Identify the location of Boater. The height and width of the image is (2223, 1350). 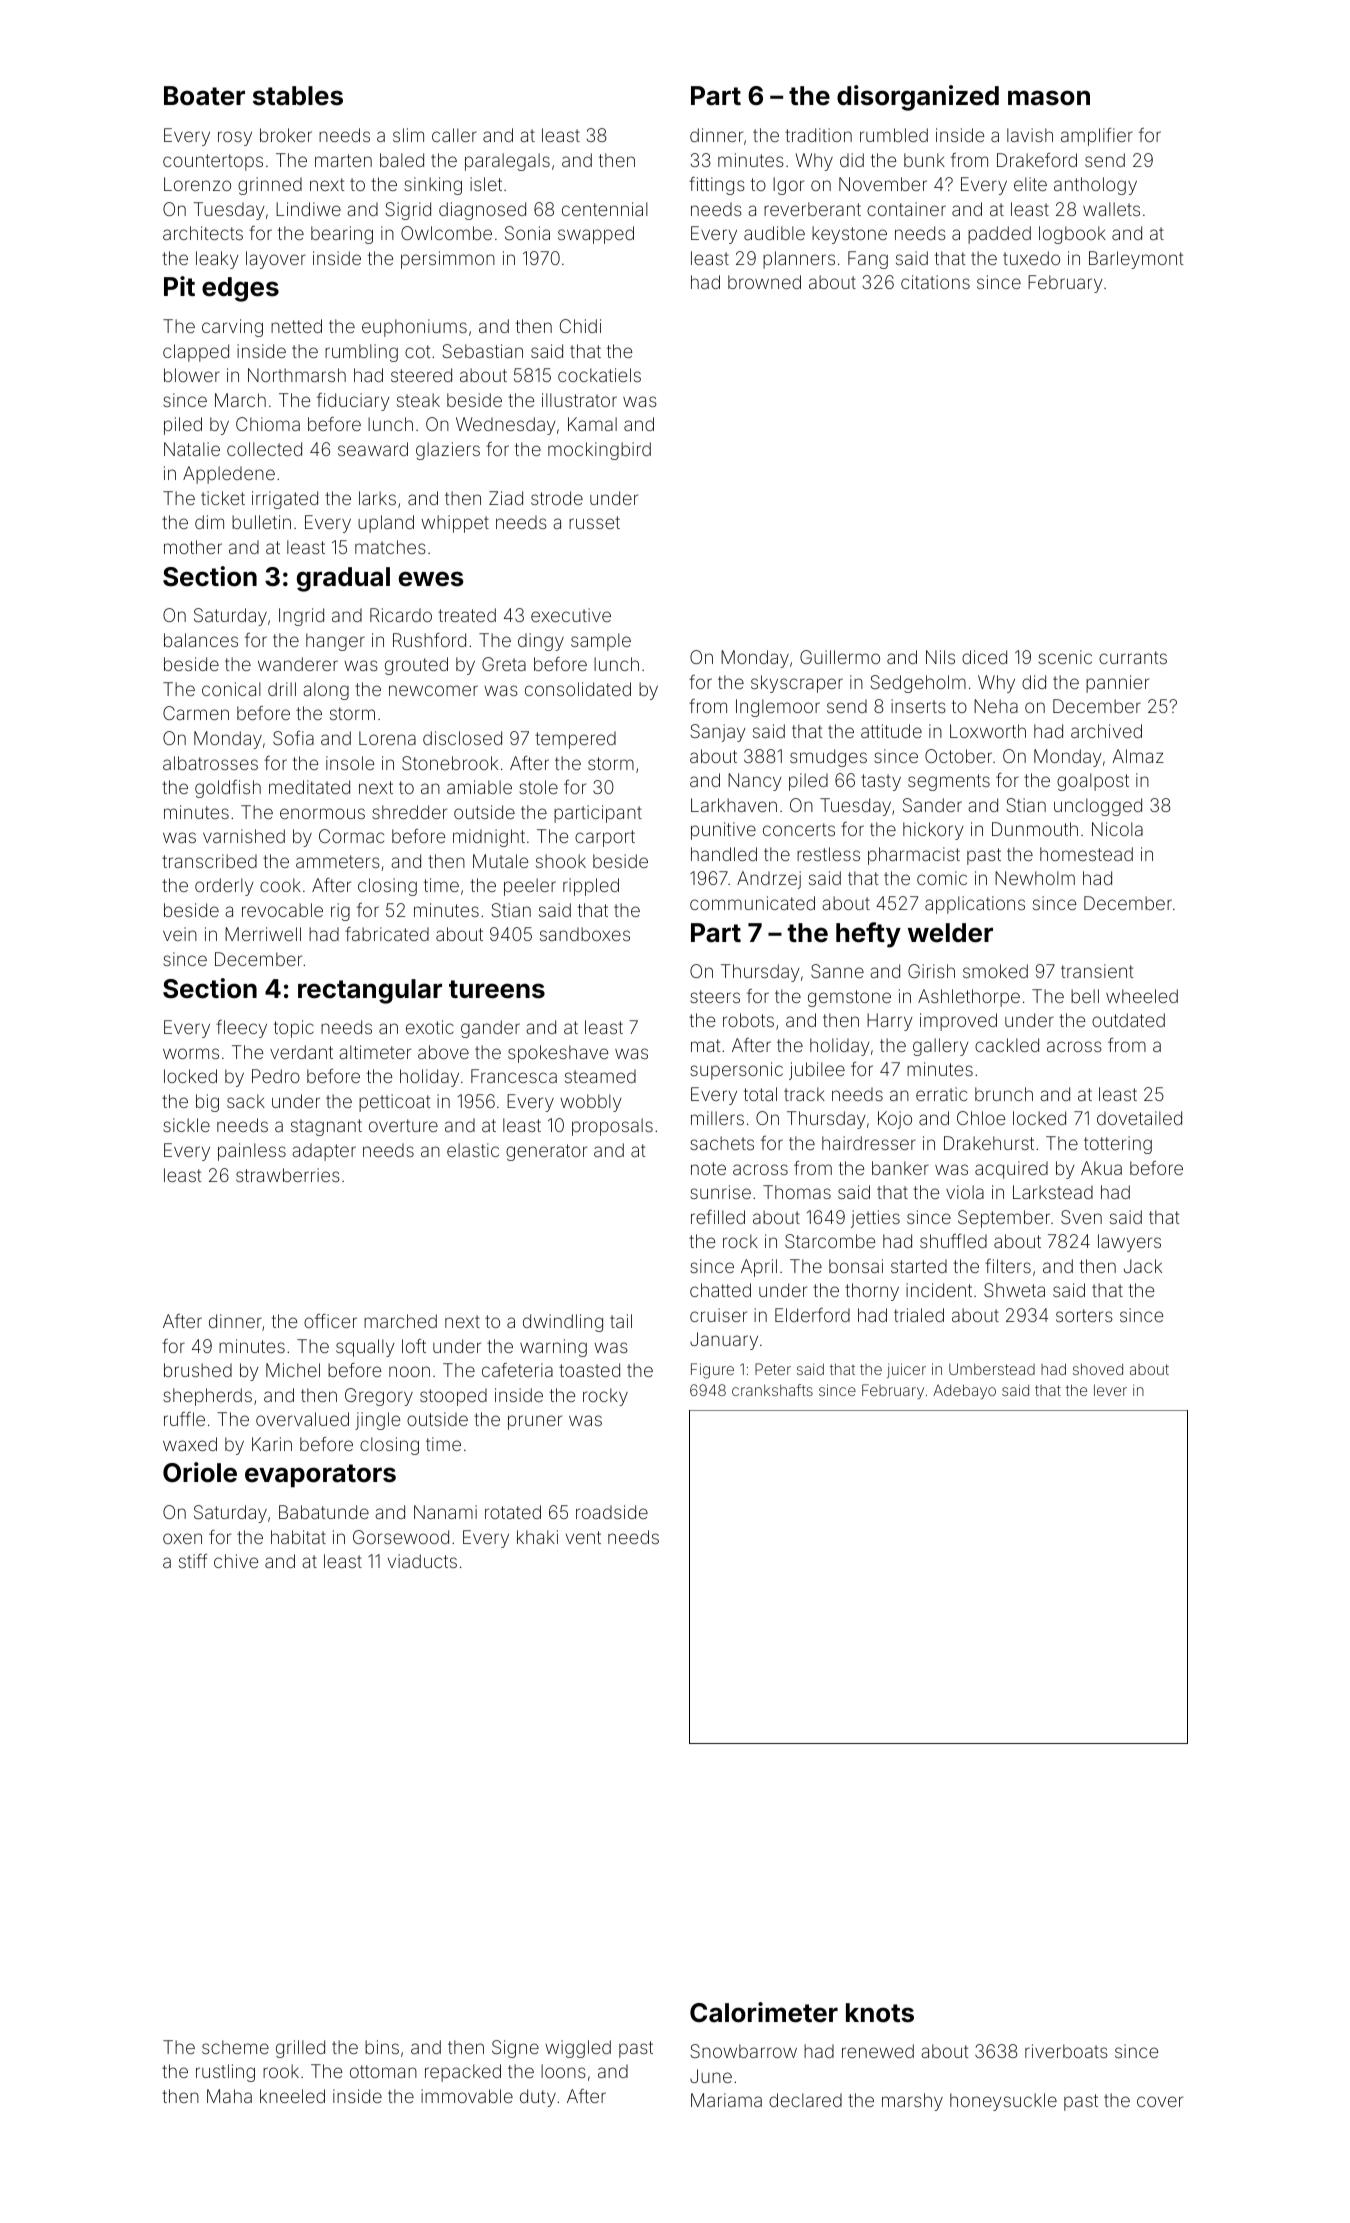
(204, 96).
